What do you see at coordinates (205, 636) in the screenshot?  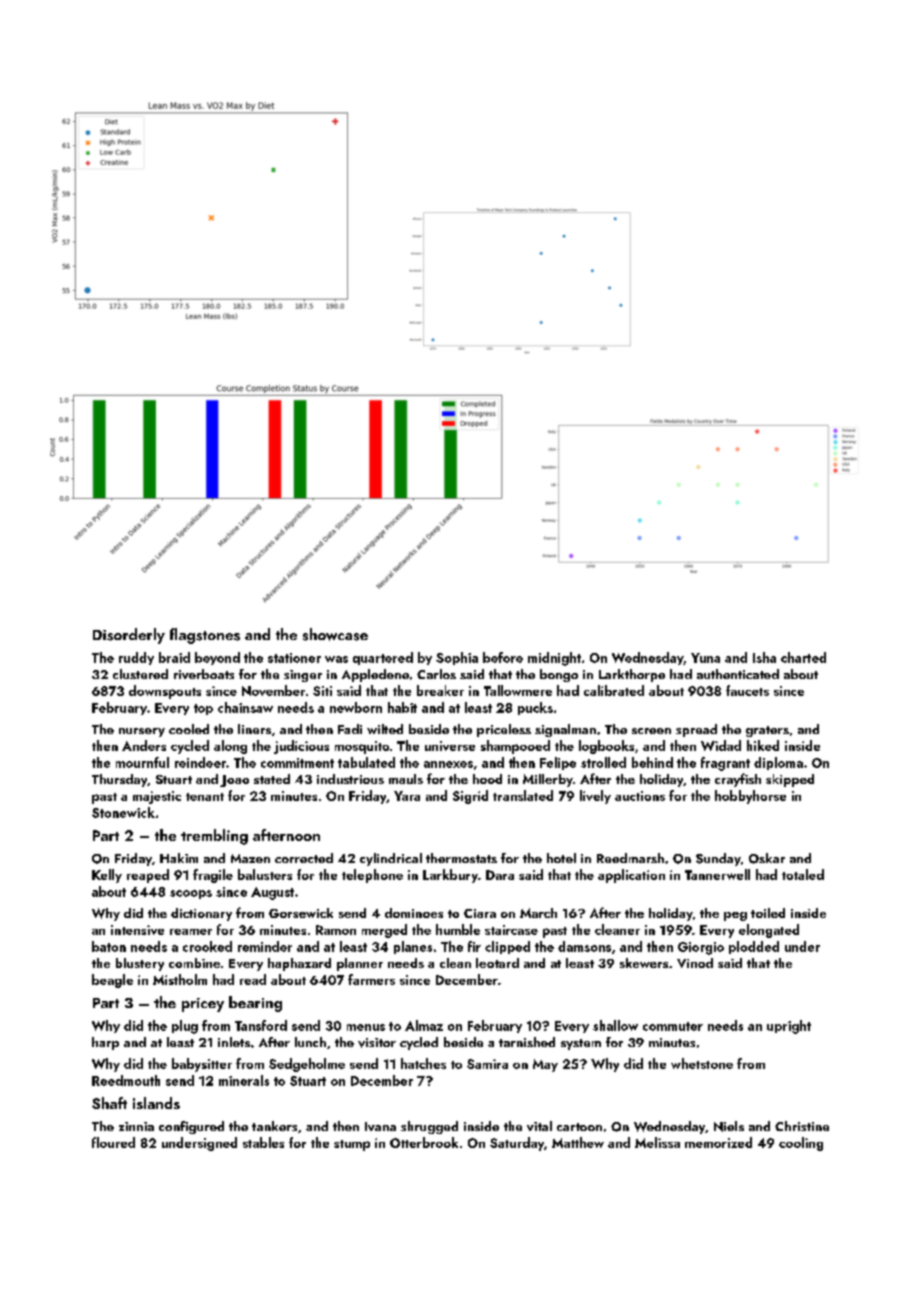 I see `flagstones` at bounding box center [205, 636].
